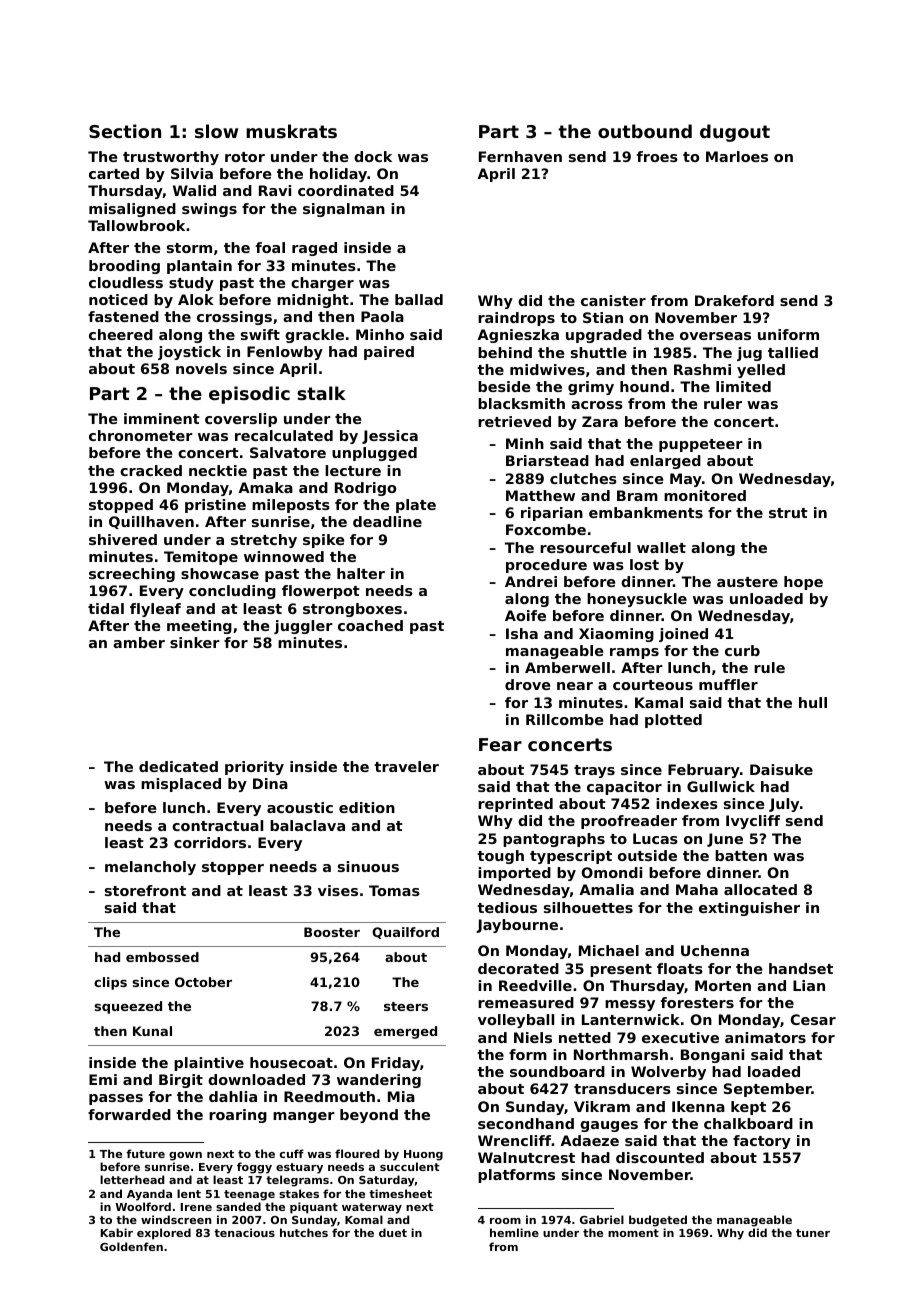 This document has height=1314, width=924. What do you see at coordinates (737, 156) in the document?
I see `Marloes` at bounding box center [737, 156].
